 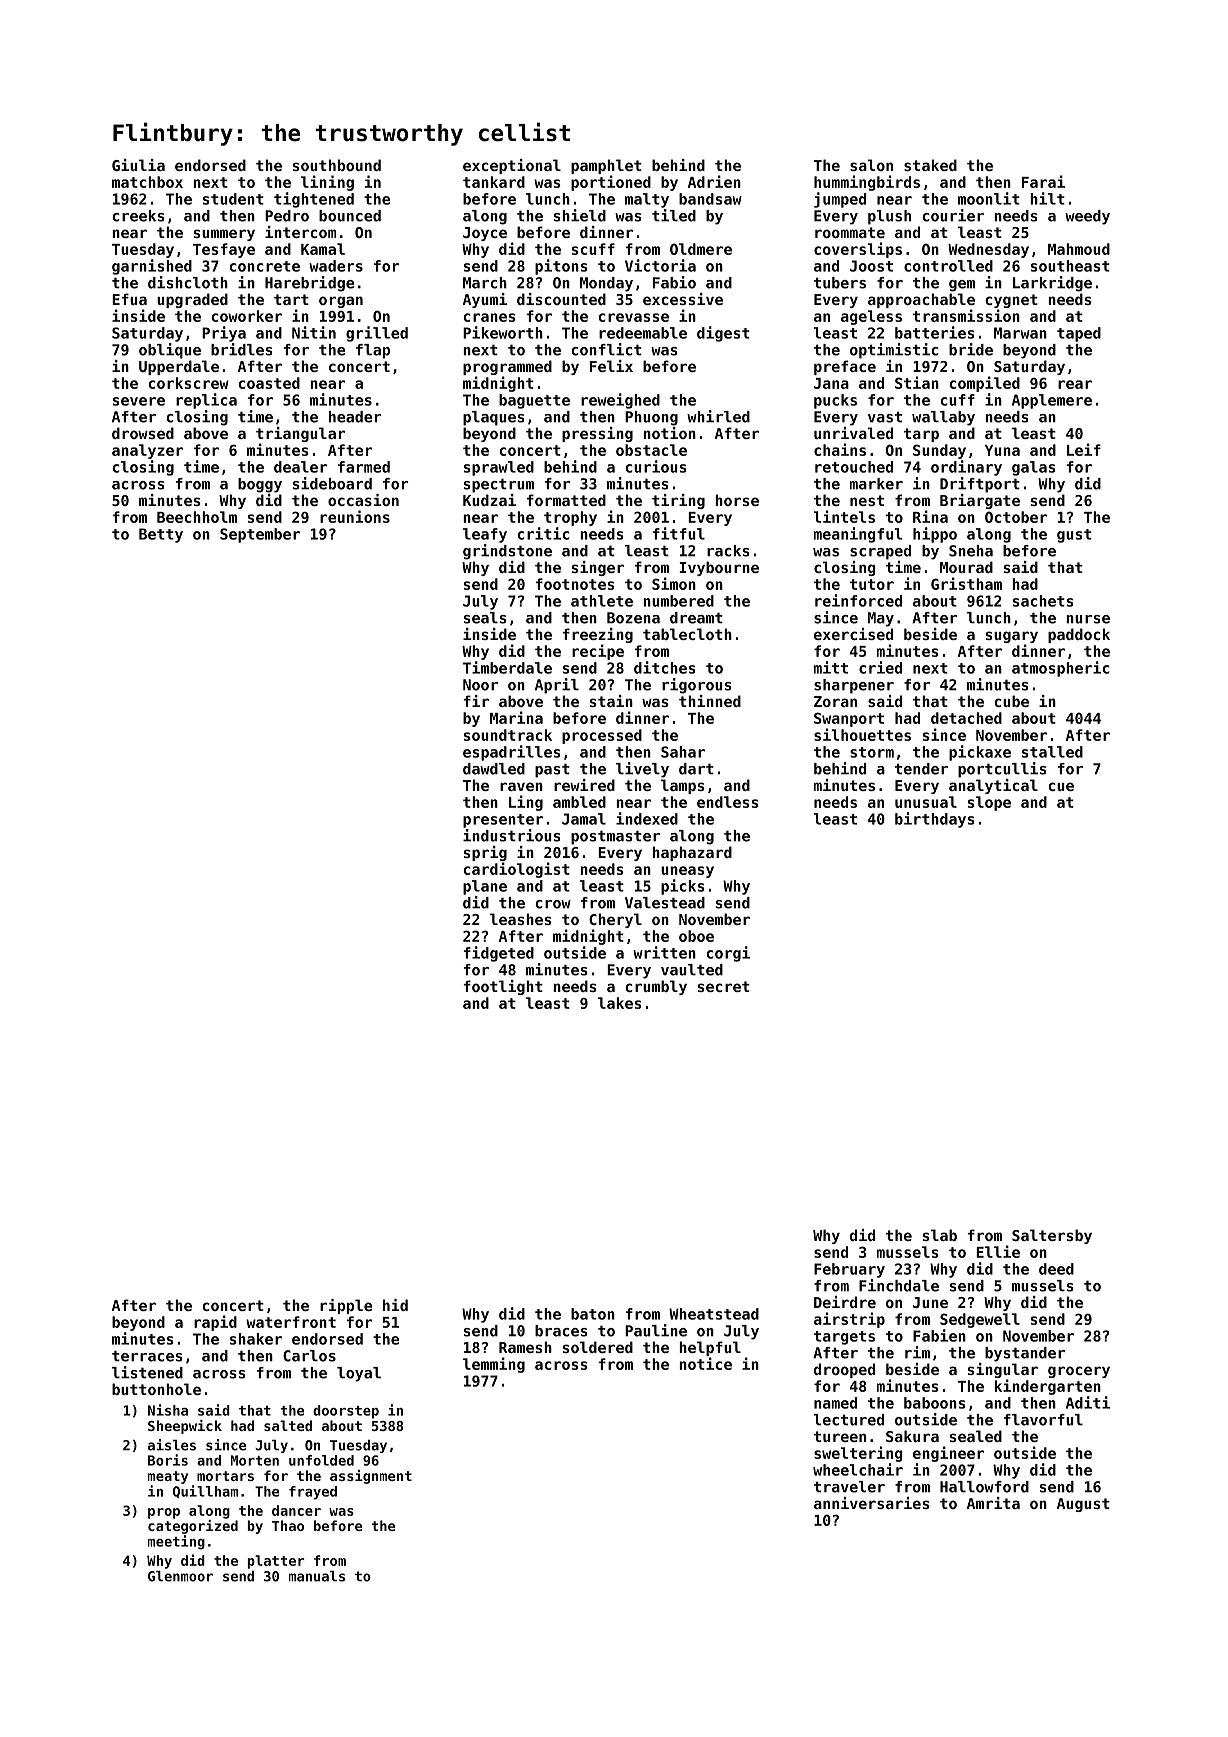 What do you see at coordinates (872, 1503) in the screenshot?
I see `anniversaries` at bounding box center [872, 1503].
